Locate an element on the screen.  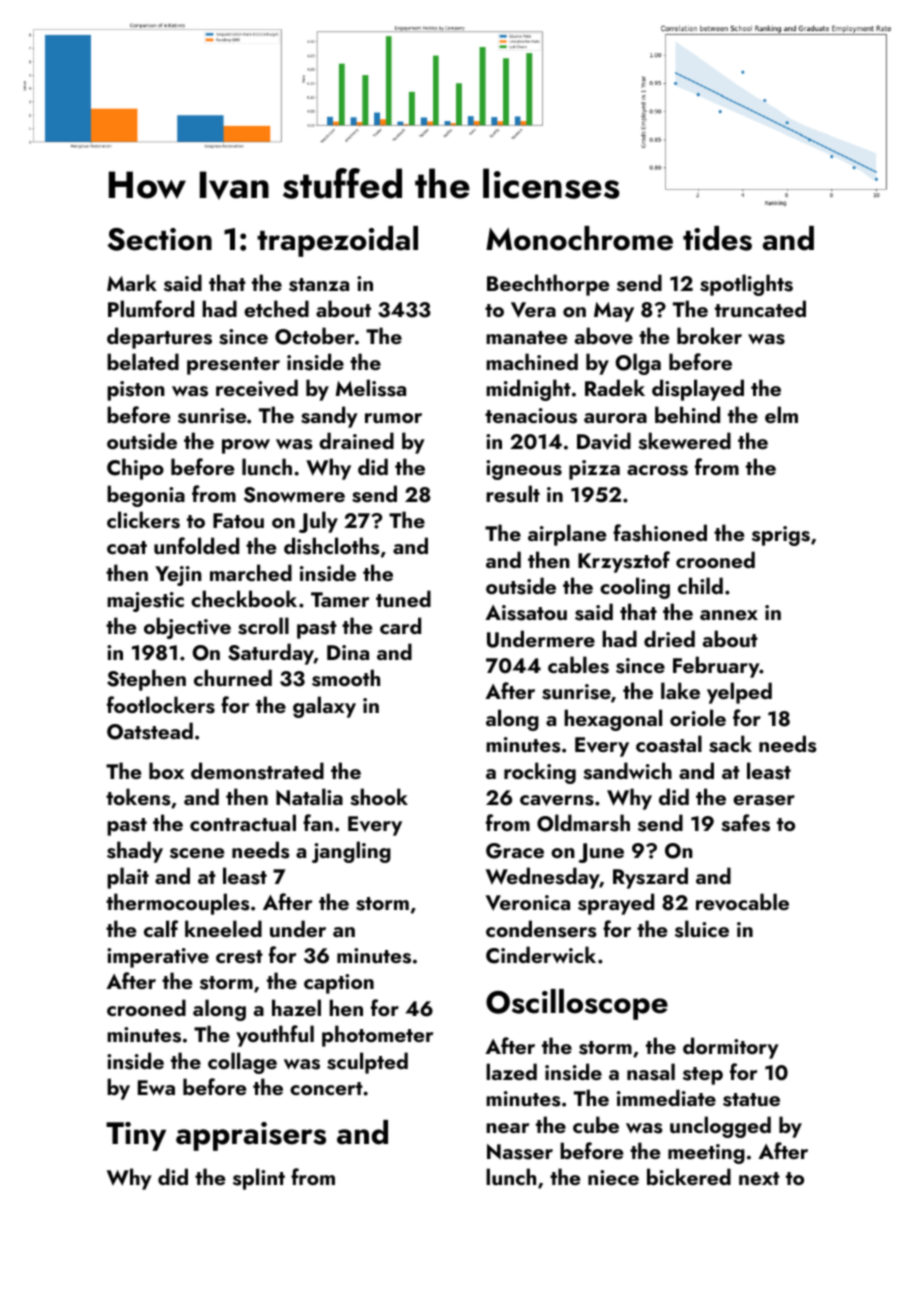
Beechthorpe is located at coordinates (548, 285).
